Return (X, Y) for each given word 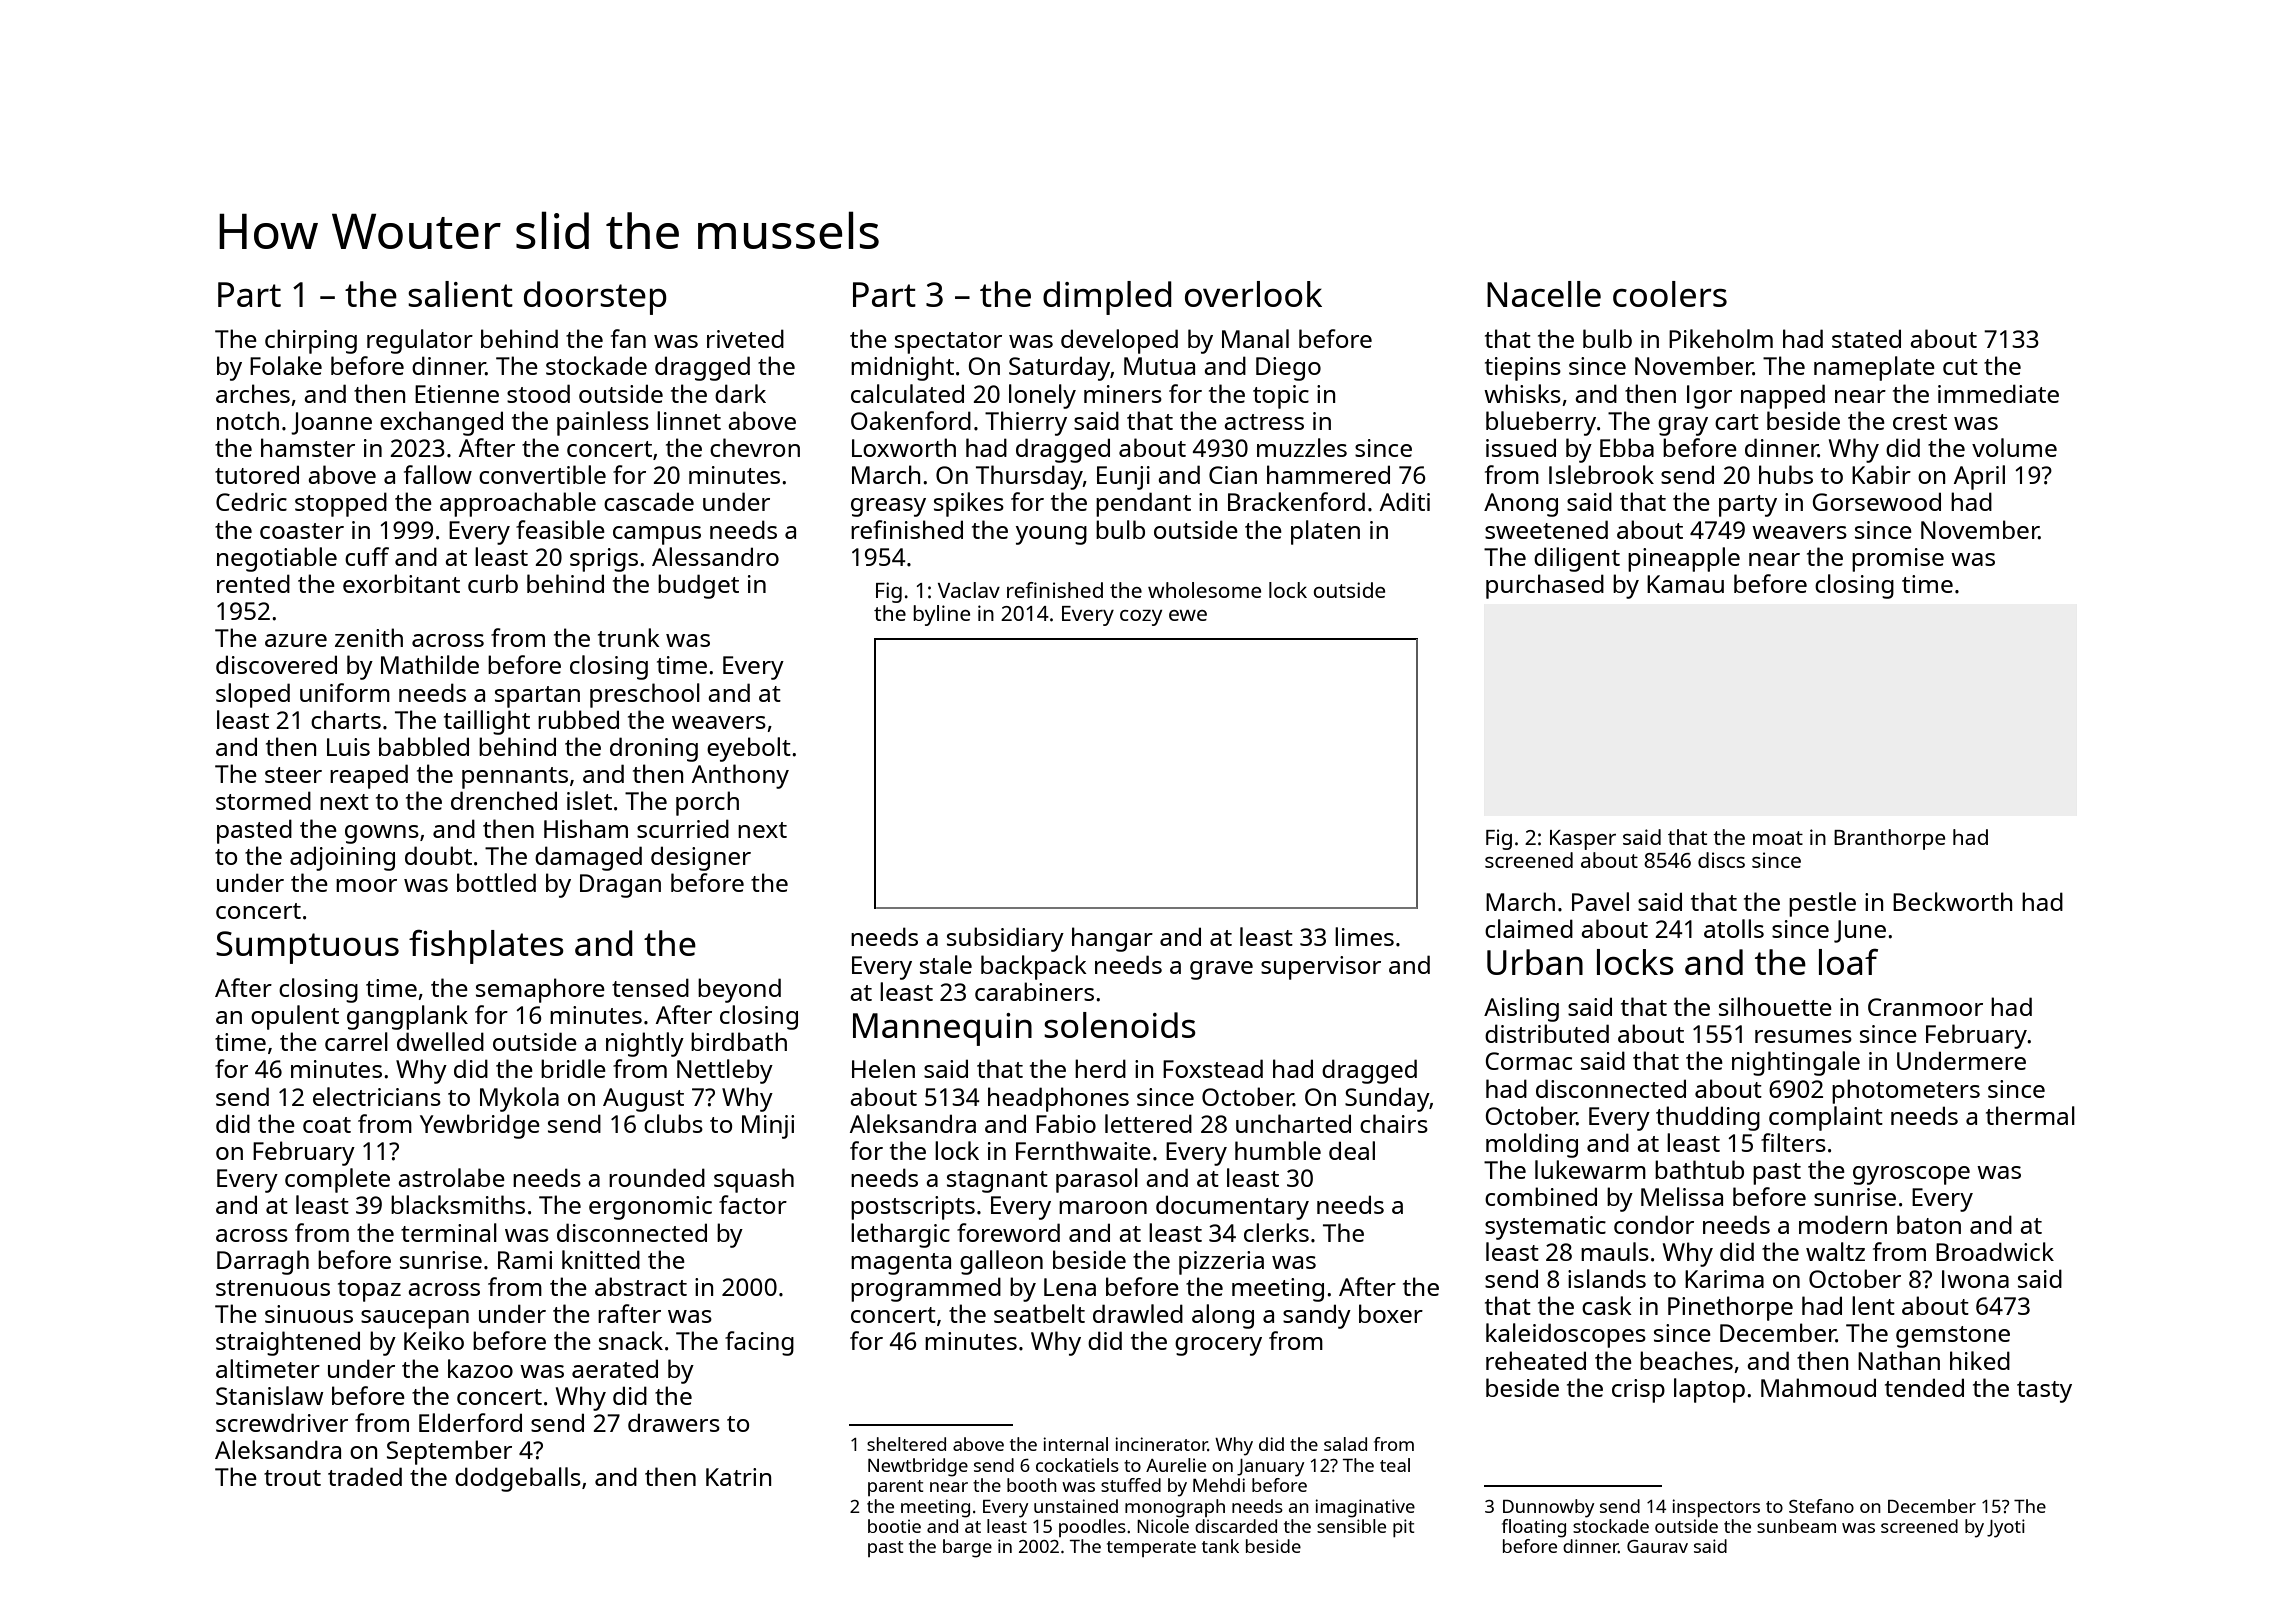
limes (1364, 936)
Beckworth (1953, 901)
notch (248, 420)
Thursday (1029, 477)
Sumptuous (307, 947)
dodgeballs (518, 1479)
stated (1866, 338)
